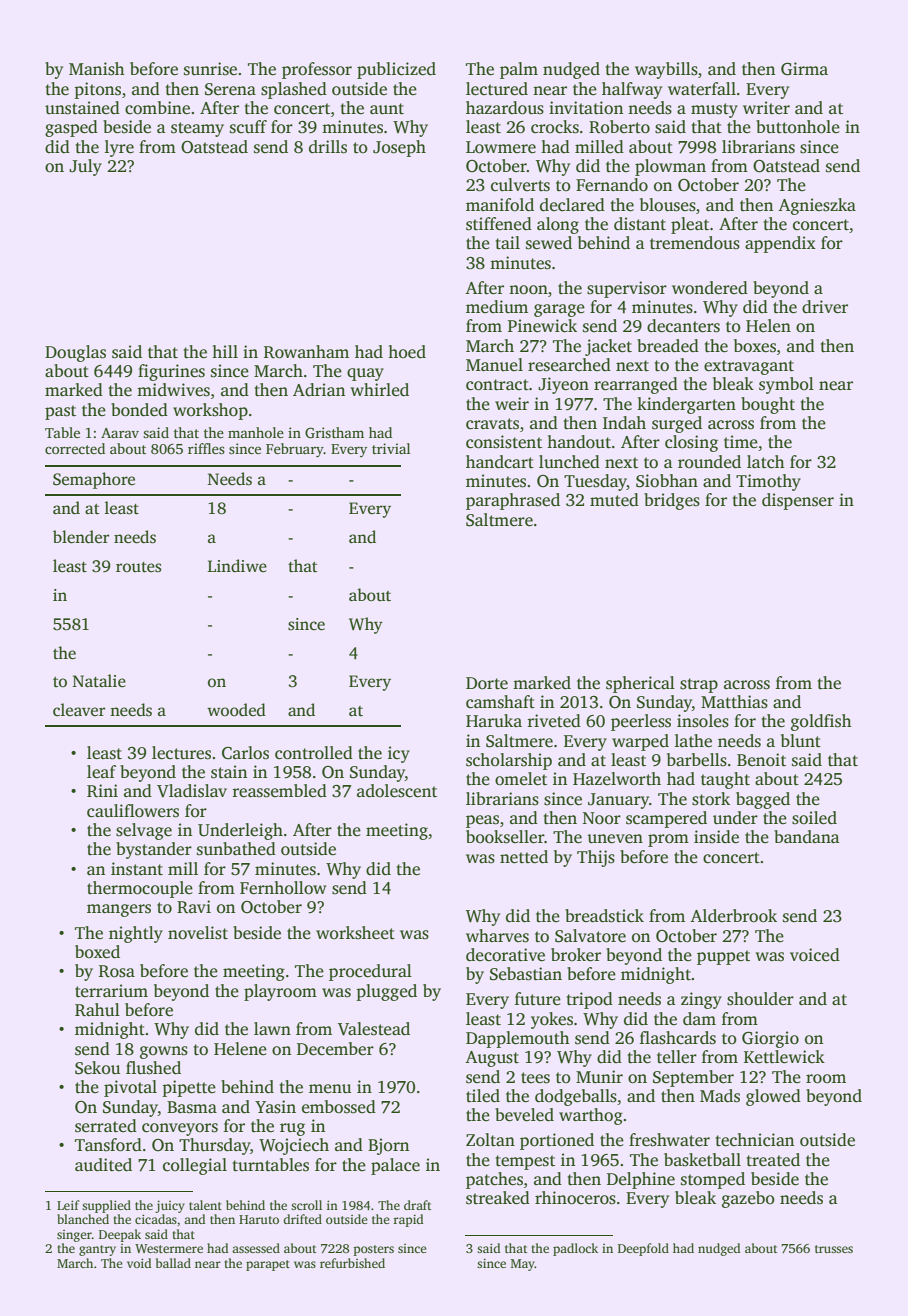 This image has height=1316, width=908. What do you see at coordinates (579, 442) in the image?
I see `handout` at bounding box center [579, 442].
